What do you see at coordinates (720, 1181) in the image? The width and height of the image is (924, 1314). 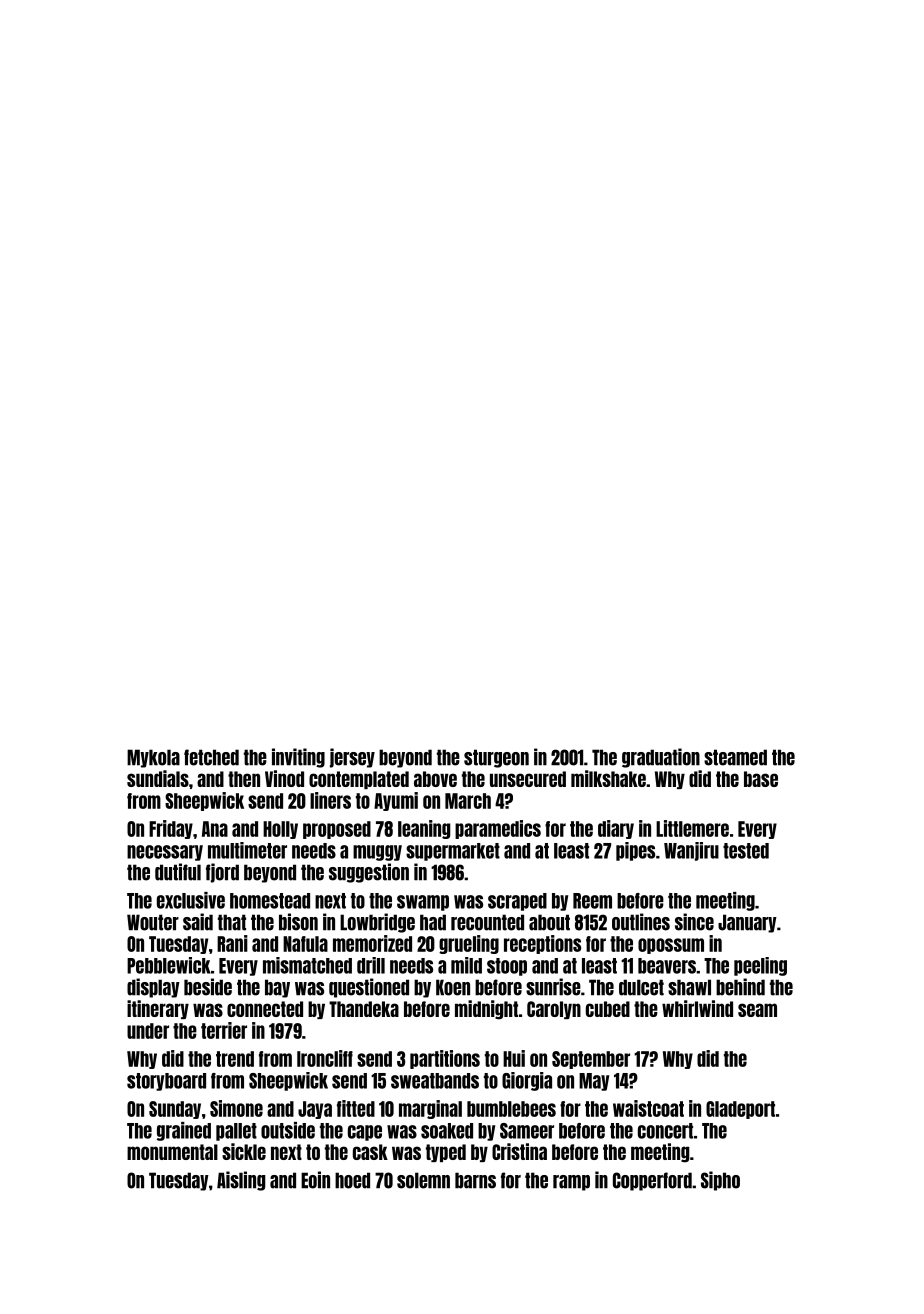 I see `Sipho` at bounding box center [720, 1181].
